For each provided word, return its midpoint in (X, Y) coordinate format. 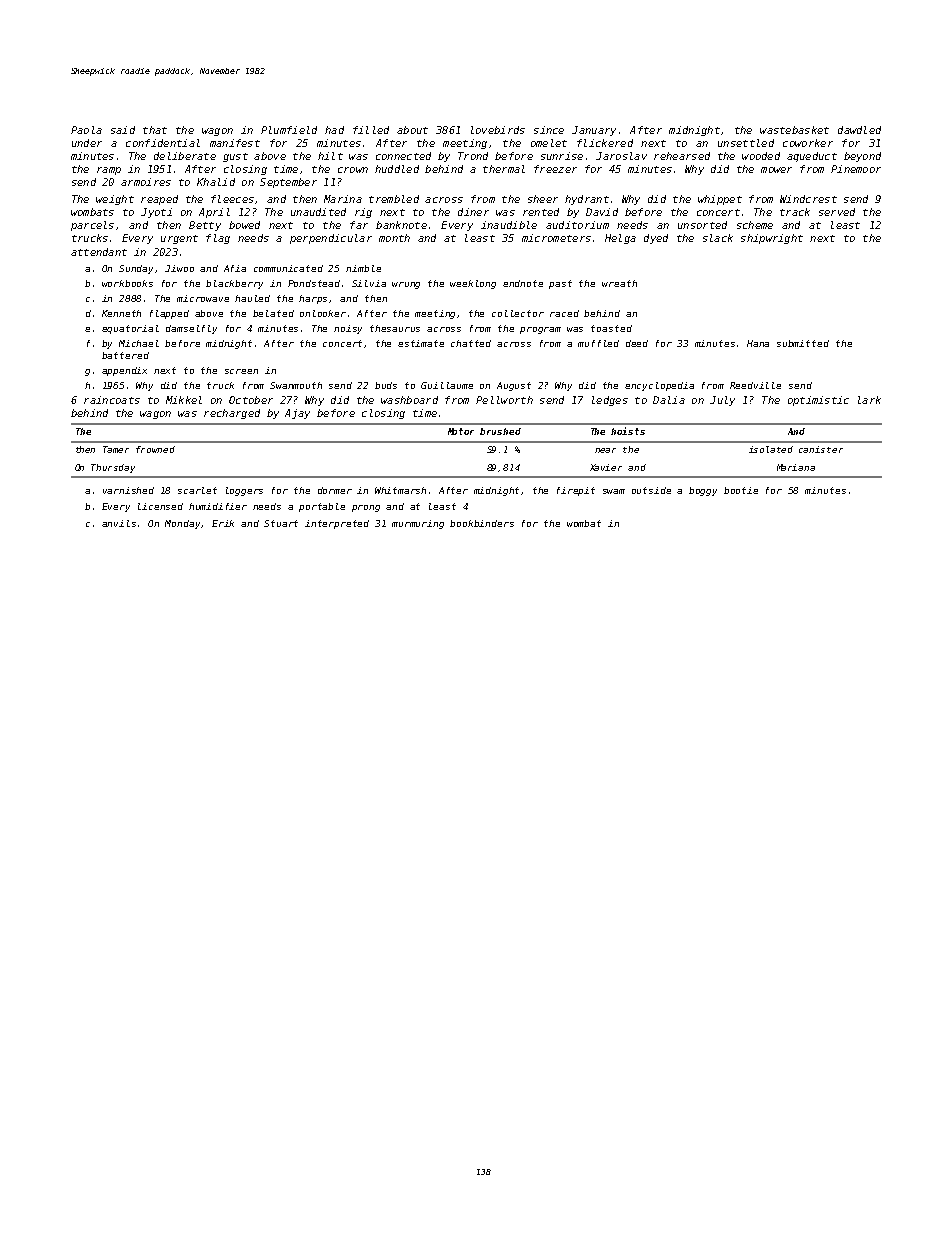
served (837, 212)
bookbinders (482, 523)
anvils (119, 523)
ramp (109, 171)
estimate (421, 343)
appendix (124, 371)
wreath (619, 283)
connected (403, 156)
